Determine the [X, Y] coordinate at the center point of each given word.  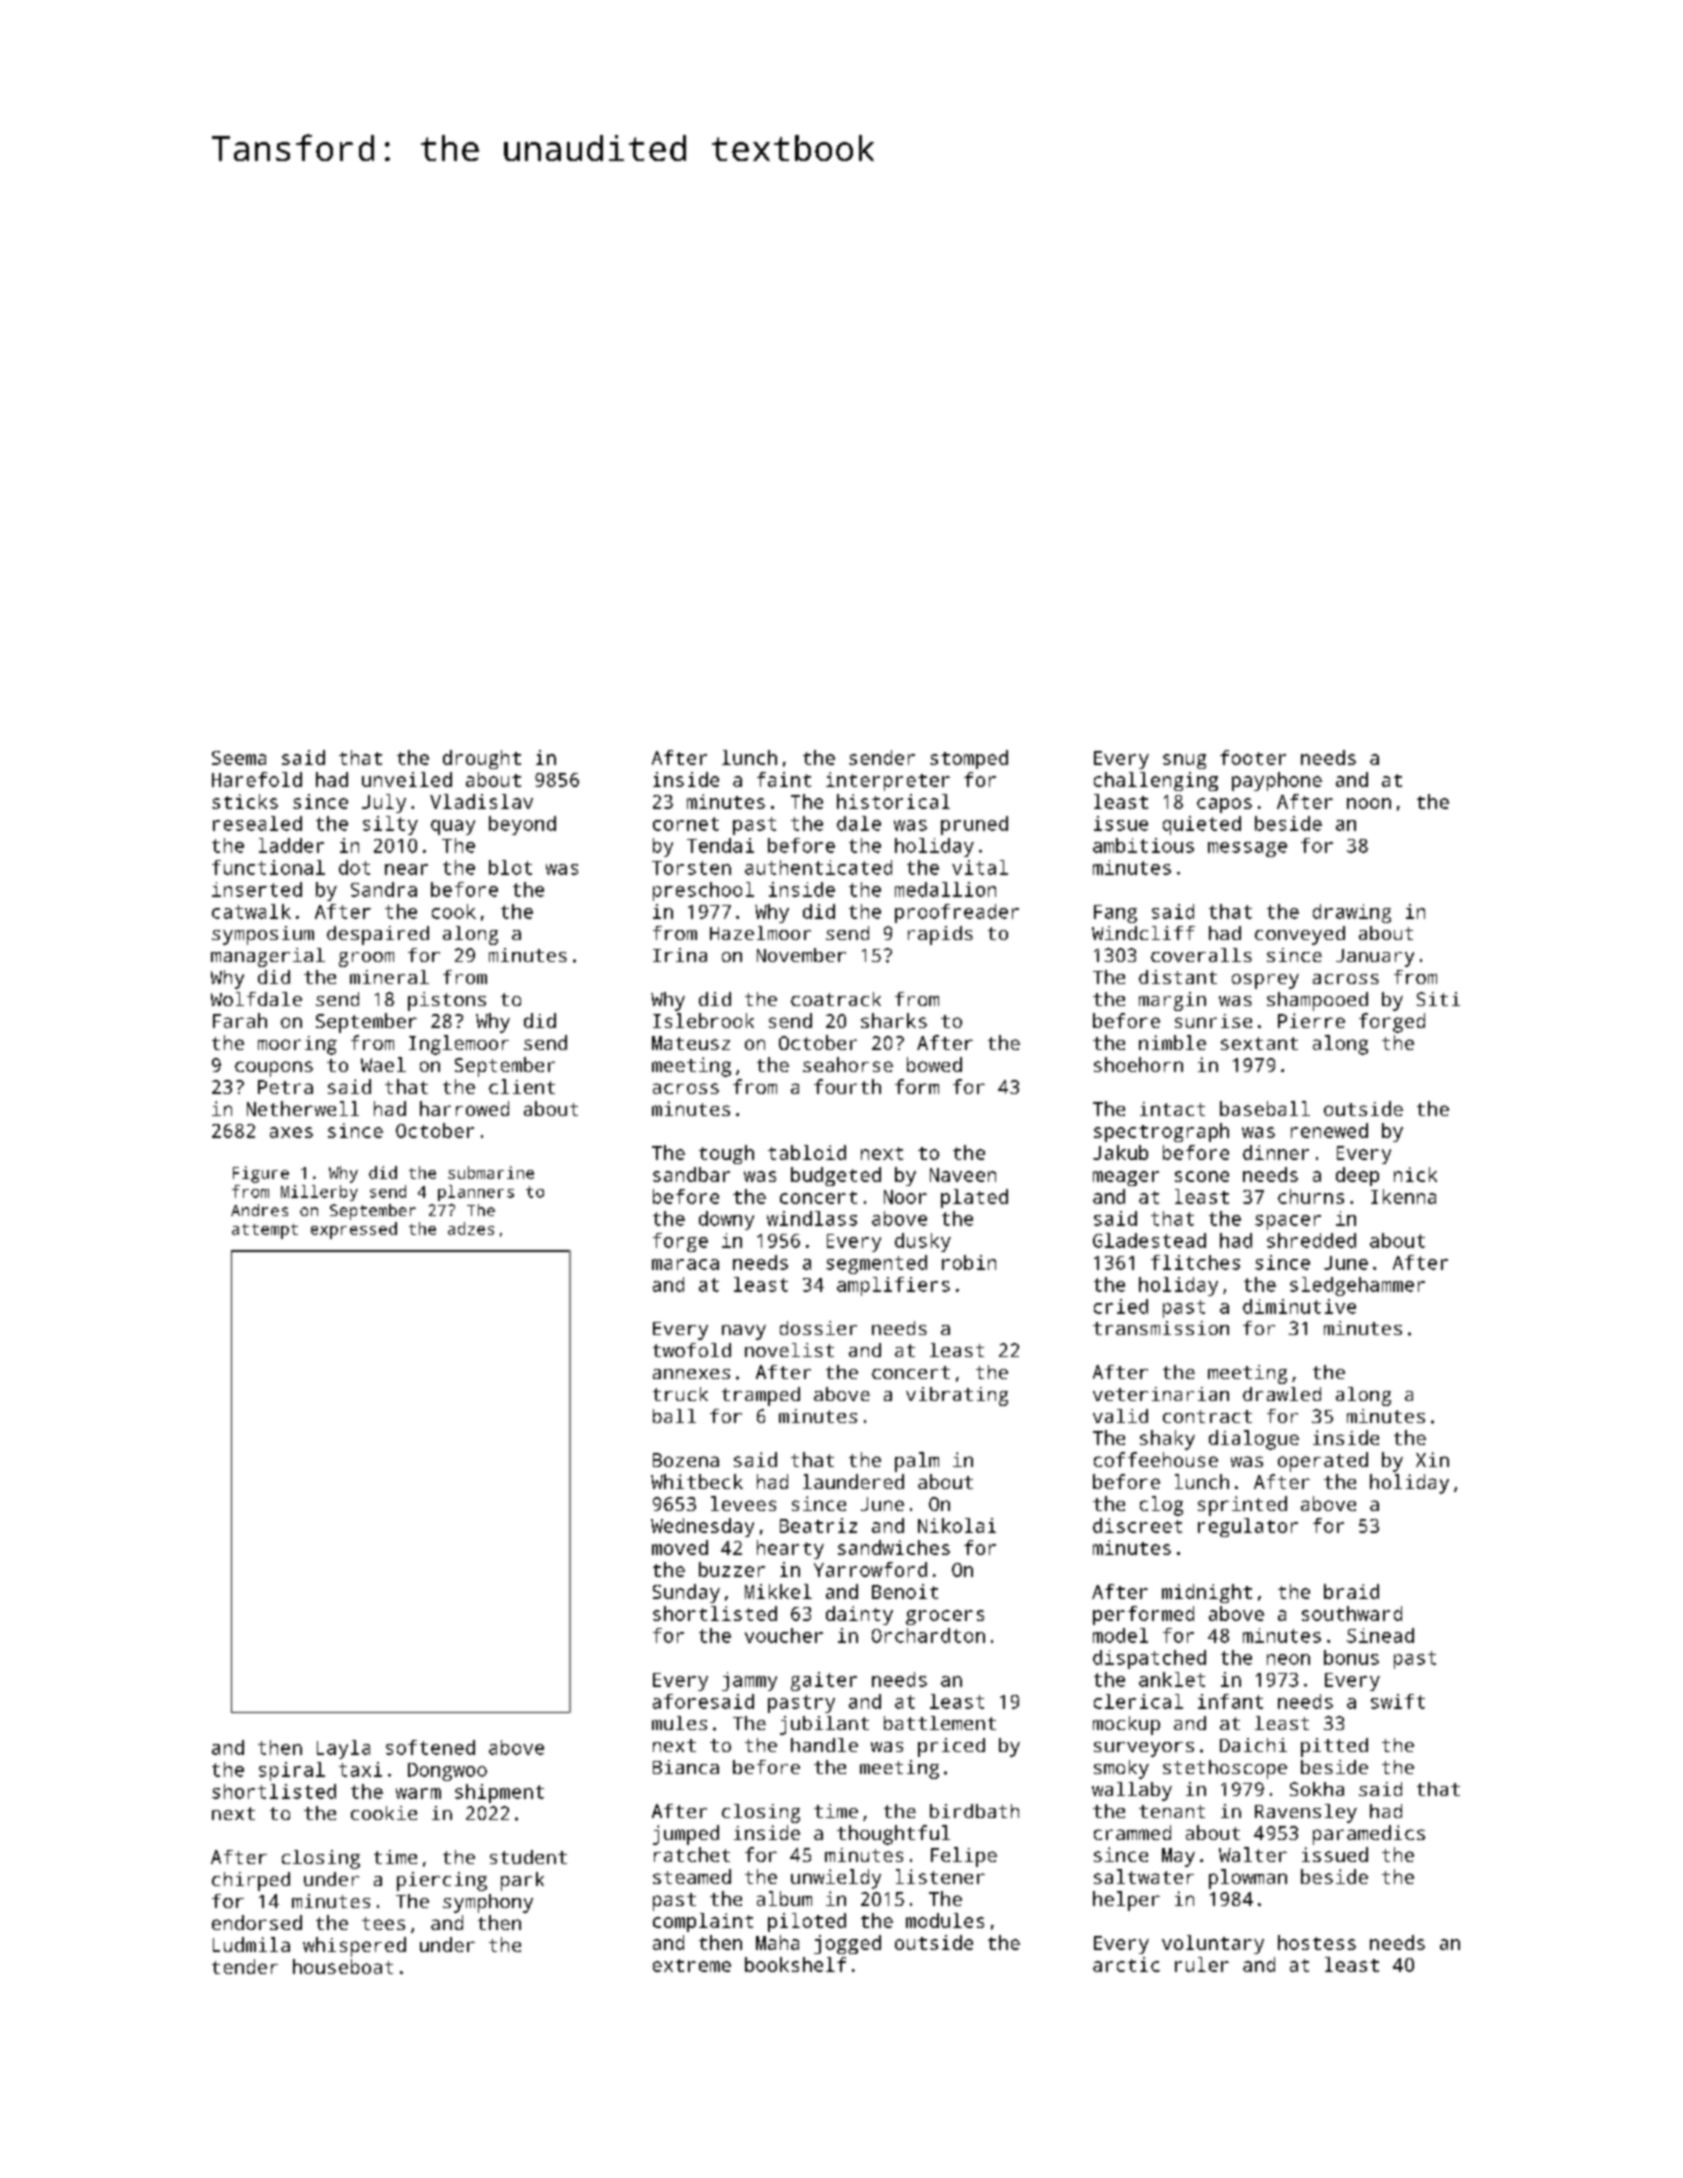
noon [1369, 803]
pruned [974, 825]
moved [680, 1547]
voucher [784, 1635]
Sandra [384, 889]
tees [383, 1923]
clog [1161, 1506]
